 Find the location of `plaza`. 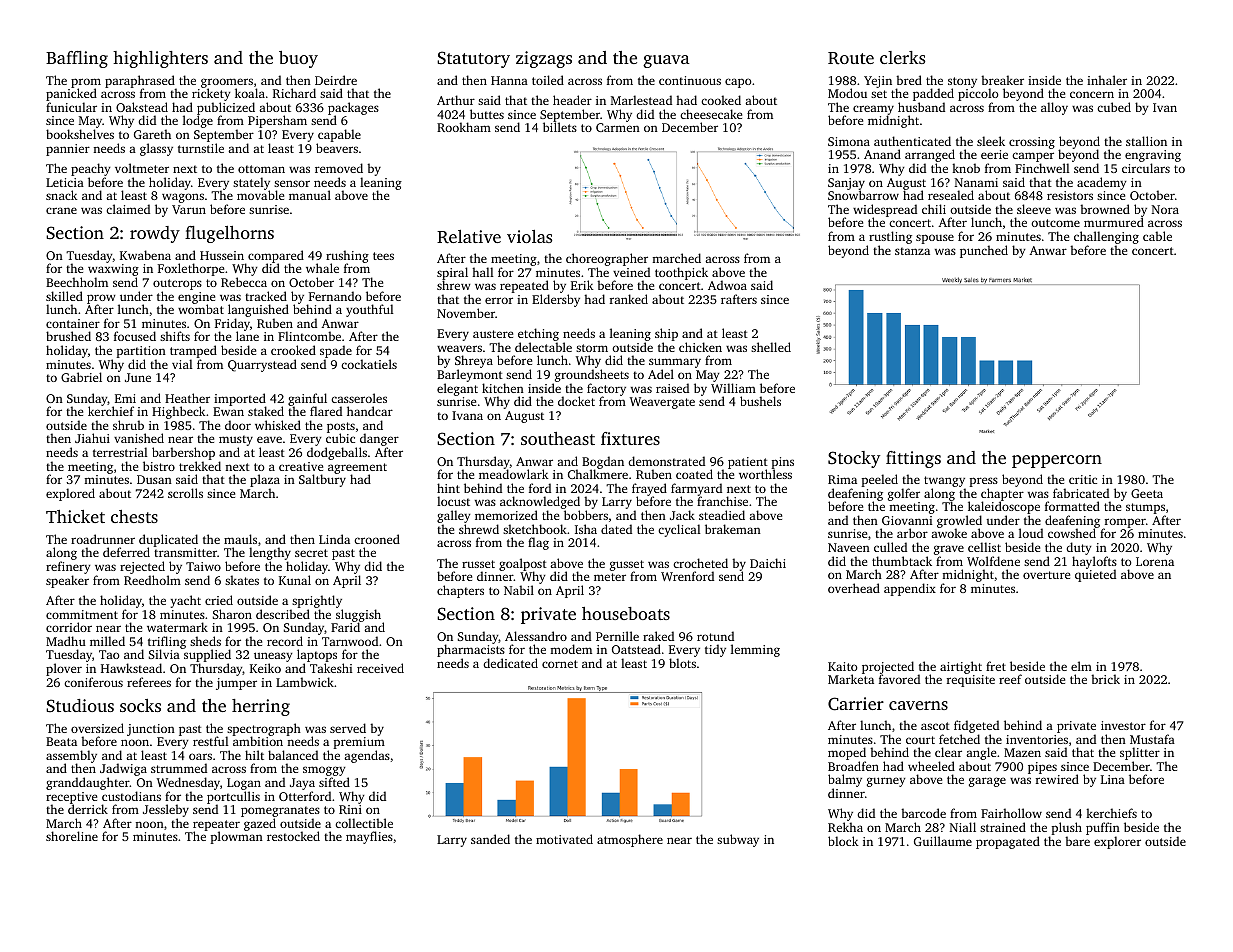

plaza is located at coordinates (265, 480).
